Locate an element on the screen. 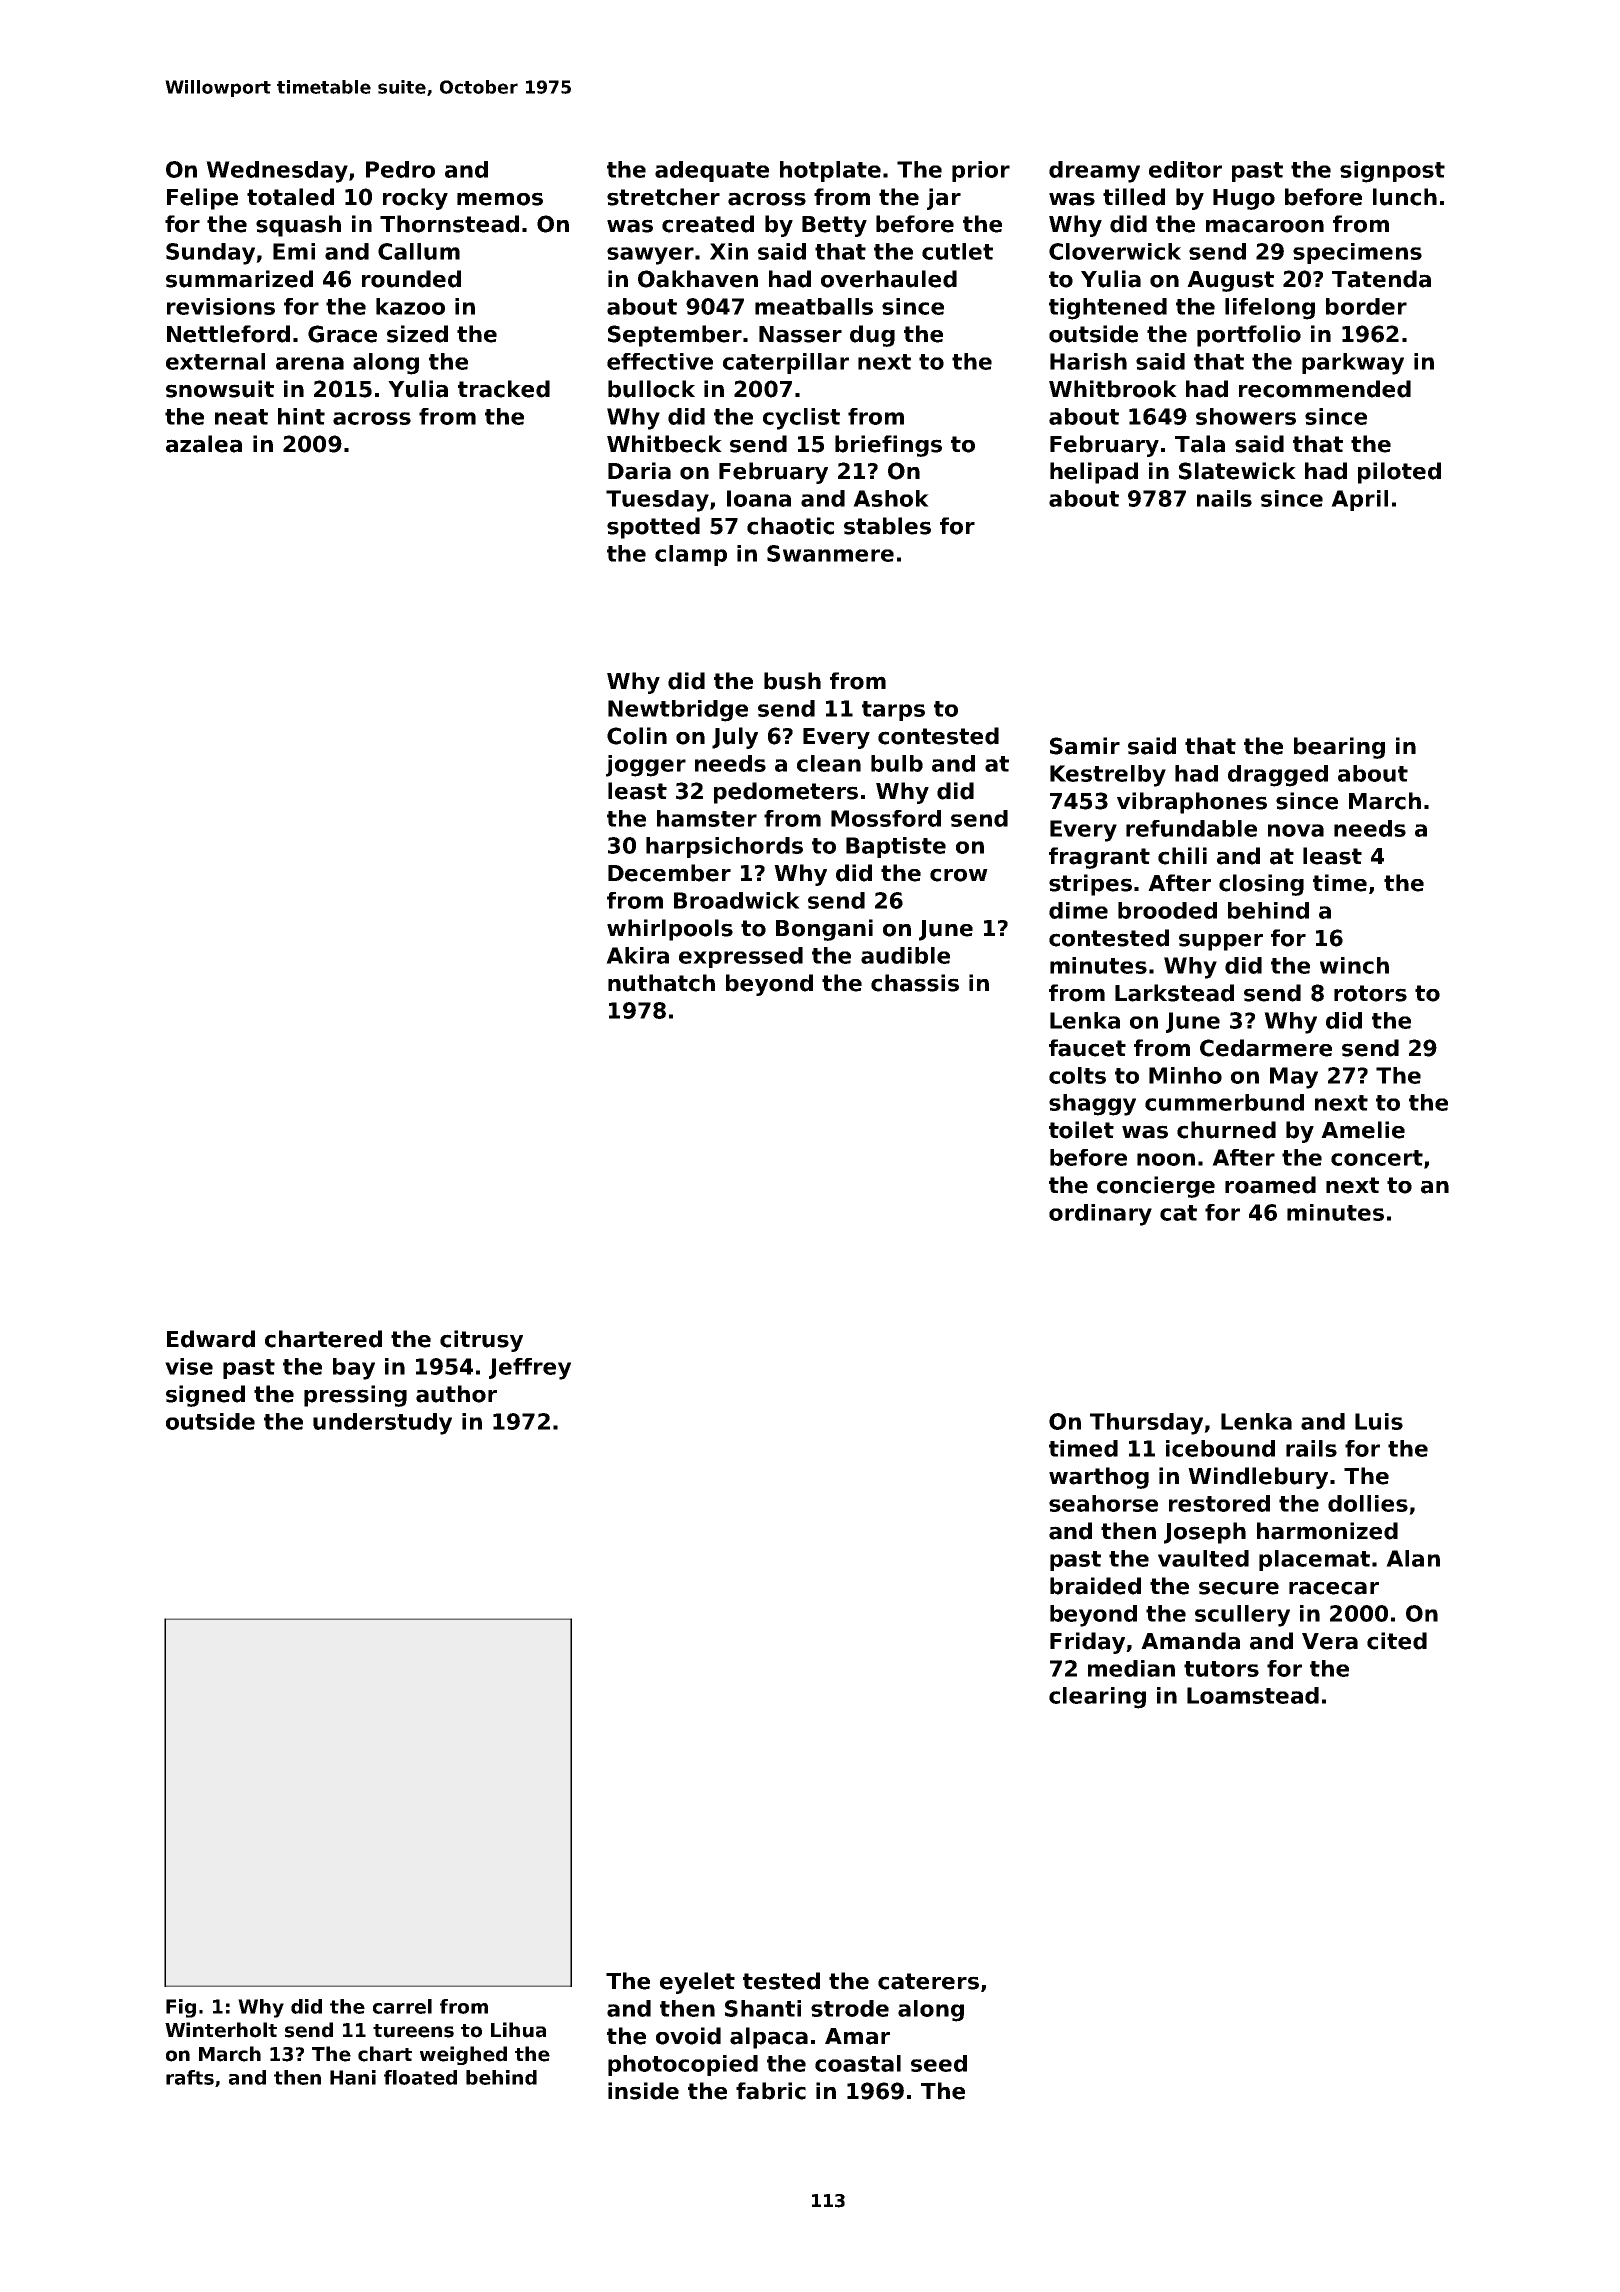 This screenshot has height=2292, width=1620. winch is located at coordinates (1354, 965).
